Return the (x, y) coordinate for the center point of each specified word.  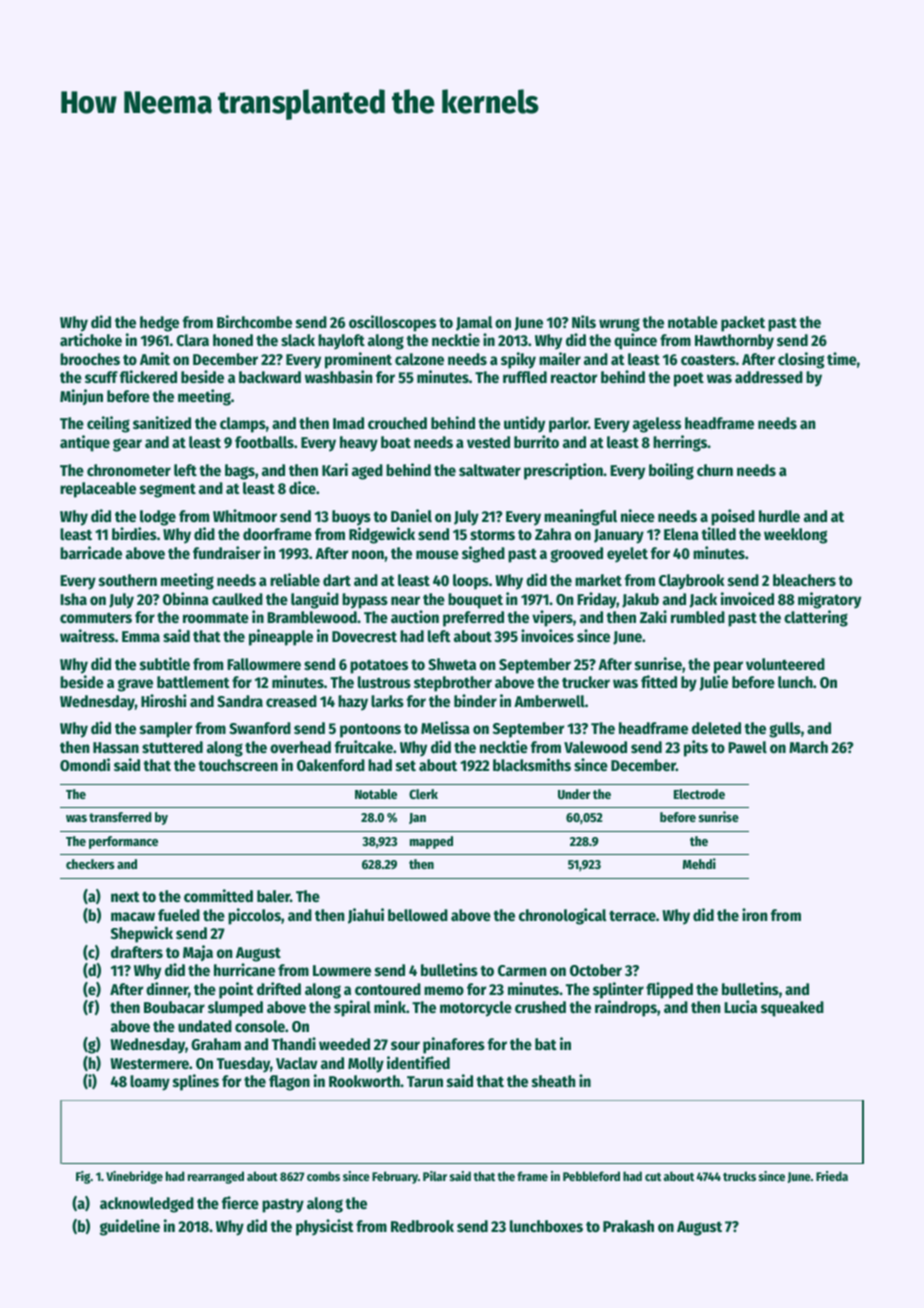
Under (574, 794)
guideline (130, 1227)
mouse (437, 554)
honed (233, 340)
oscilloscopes (392, 323)
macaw (133, 916)
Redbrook (422, 1226)
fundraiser (227, 552)
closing (801, 360)
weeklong (795, 536)
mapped (431, 842)
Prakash (628, 1226)
